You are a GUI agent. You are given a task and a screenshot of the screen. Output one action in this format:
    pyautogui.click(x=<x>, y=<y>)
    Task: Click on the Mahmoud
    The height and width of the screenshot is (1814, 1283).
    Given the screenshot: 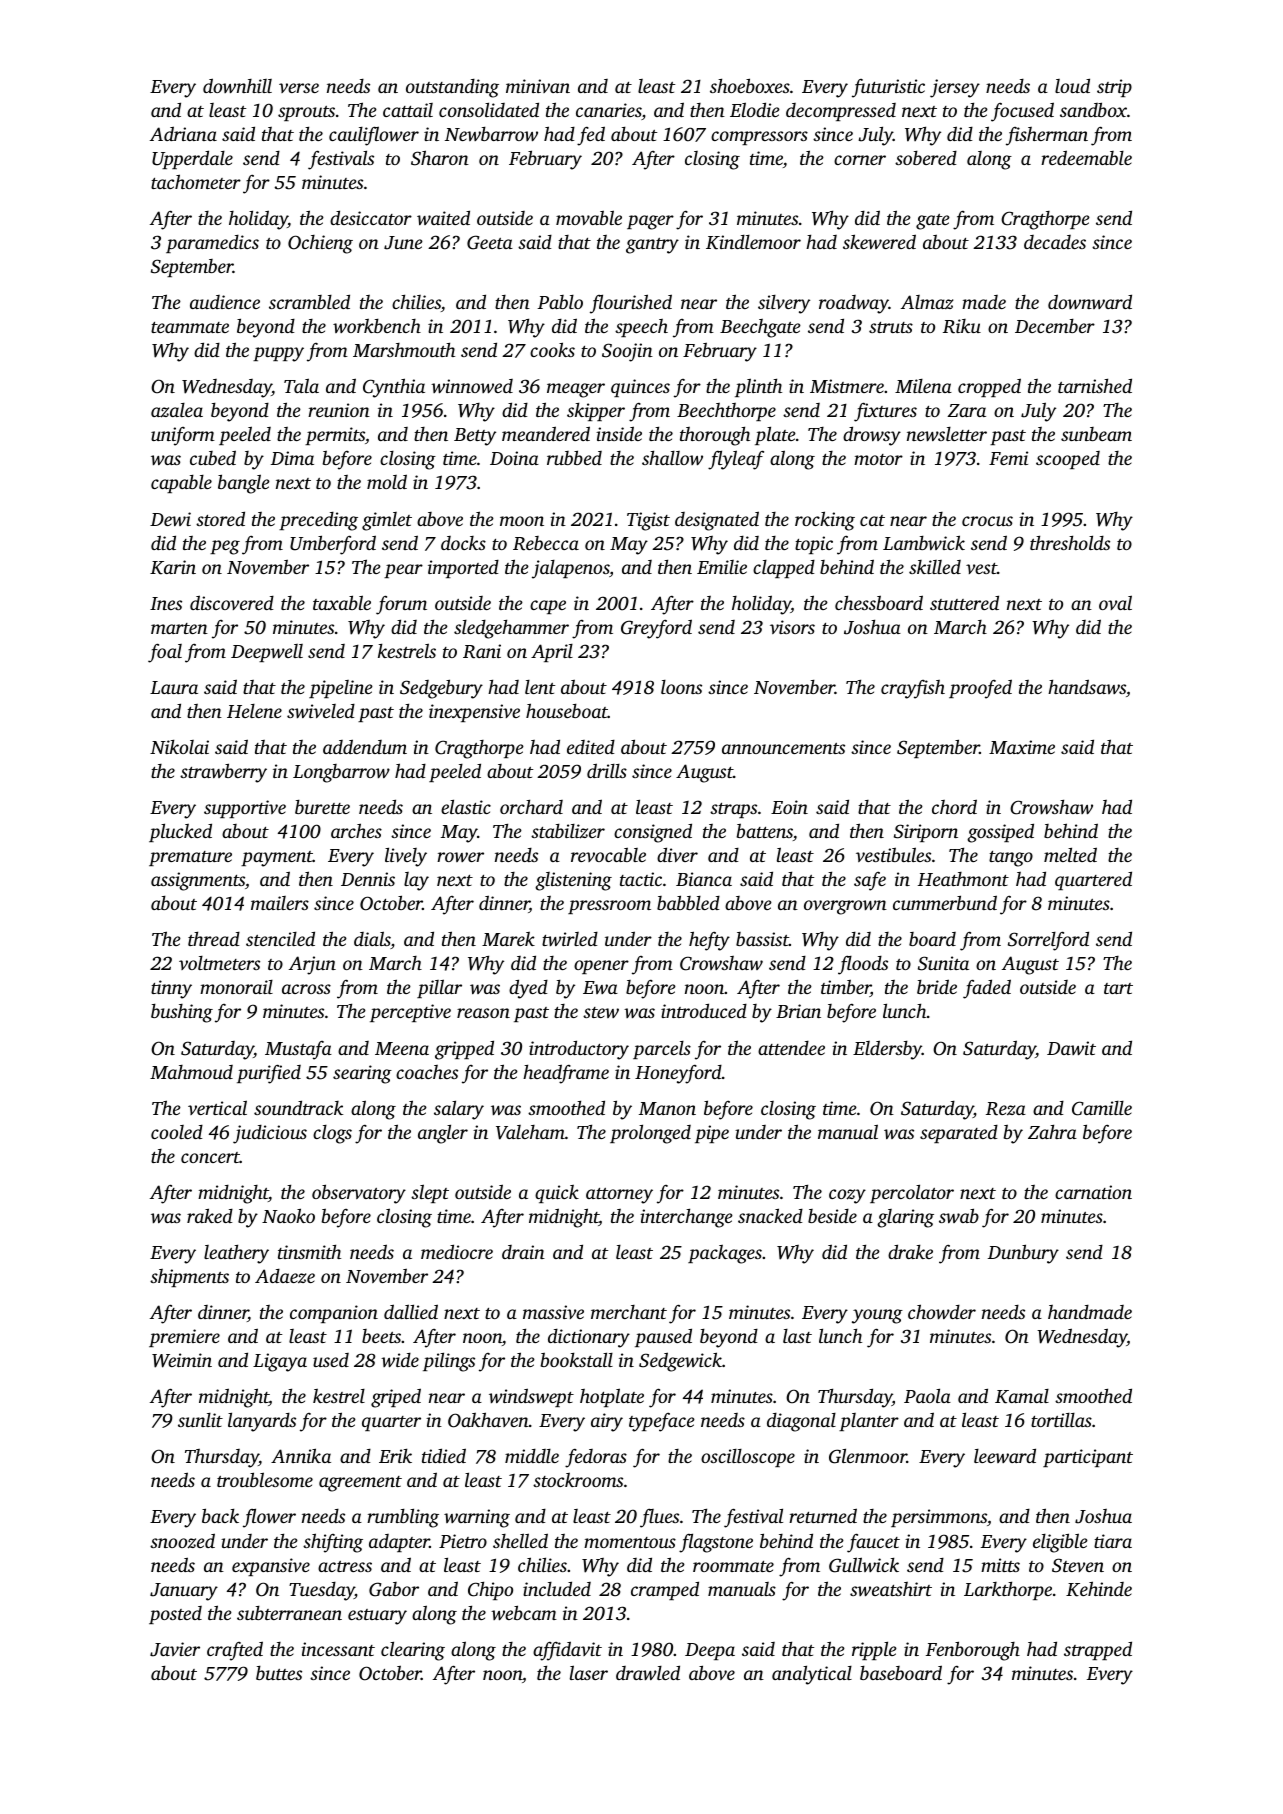 What is the action you would take?
    pyautogui.click(x=191, y=1072)
